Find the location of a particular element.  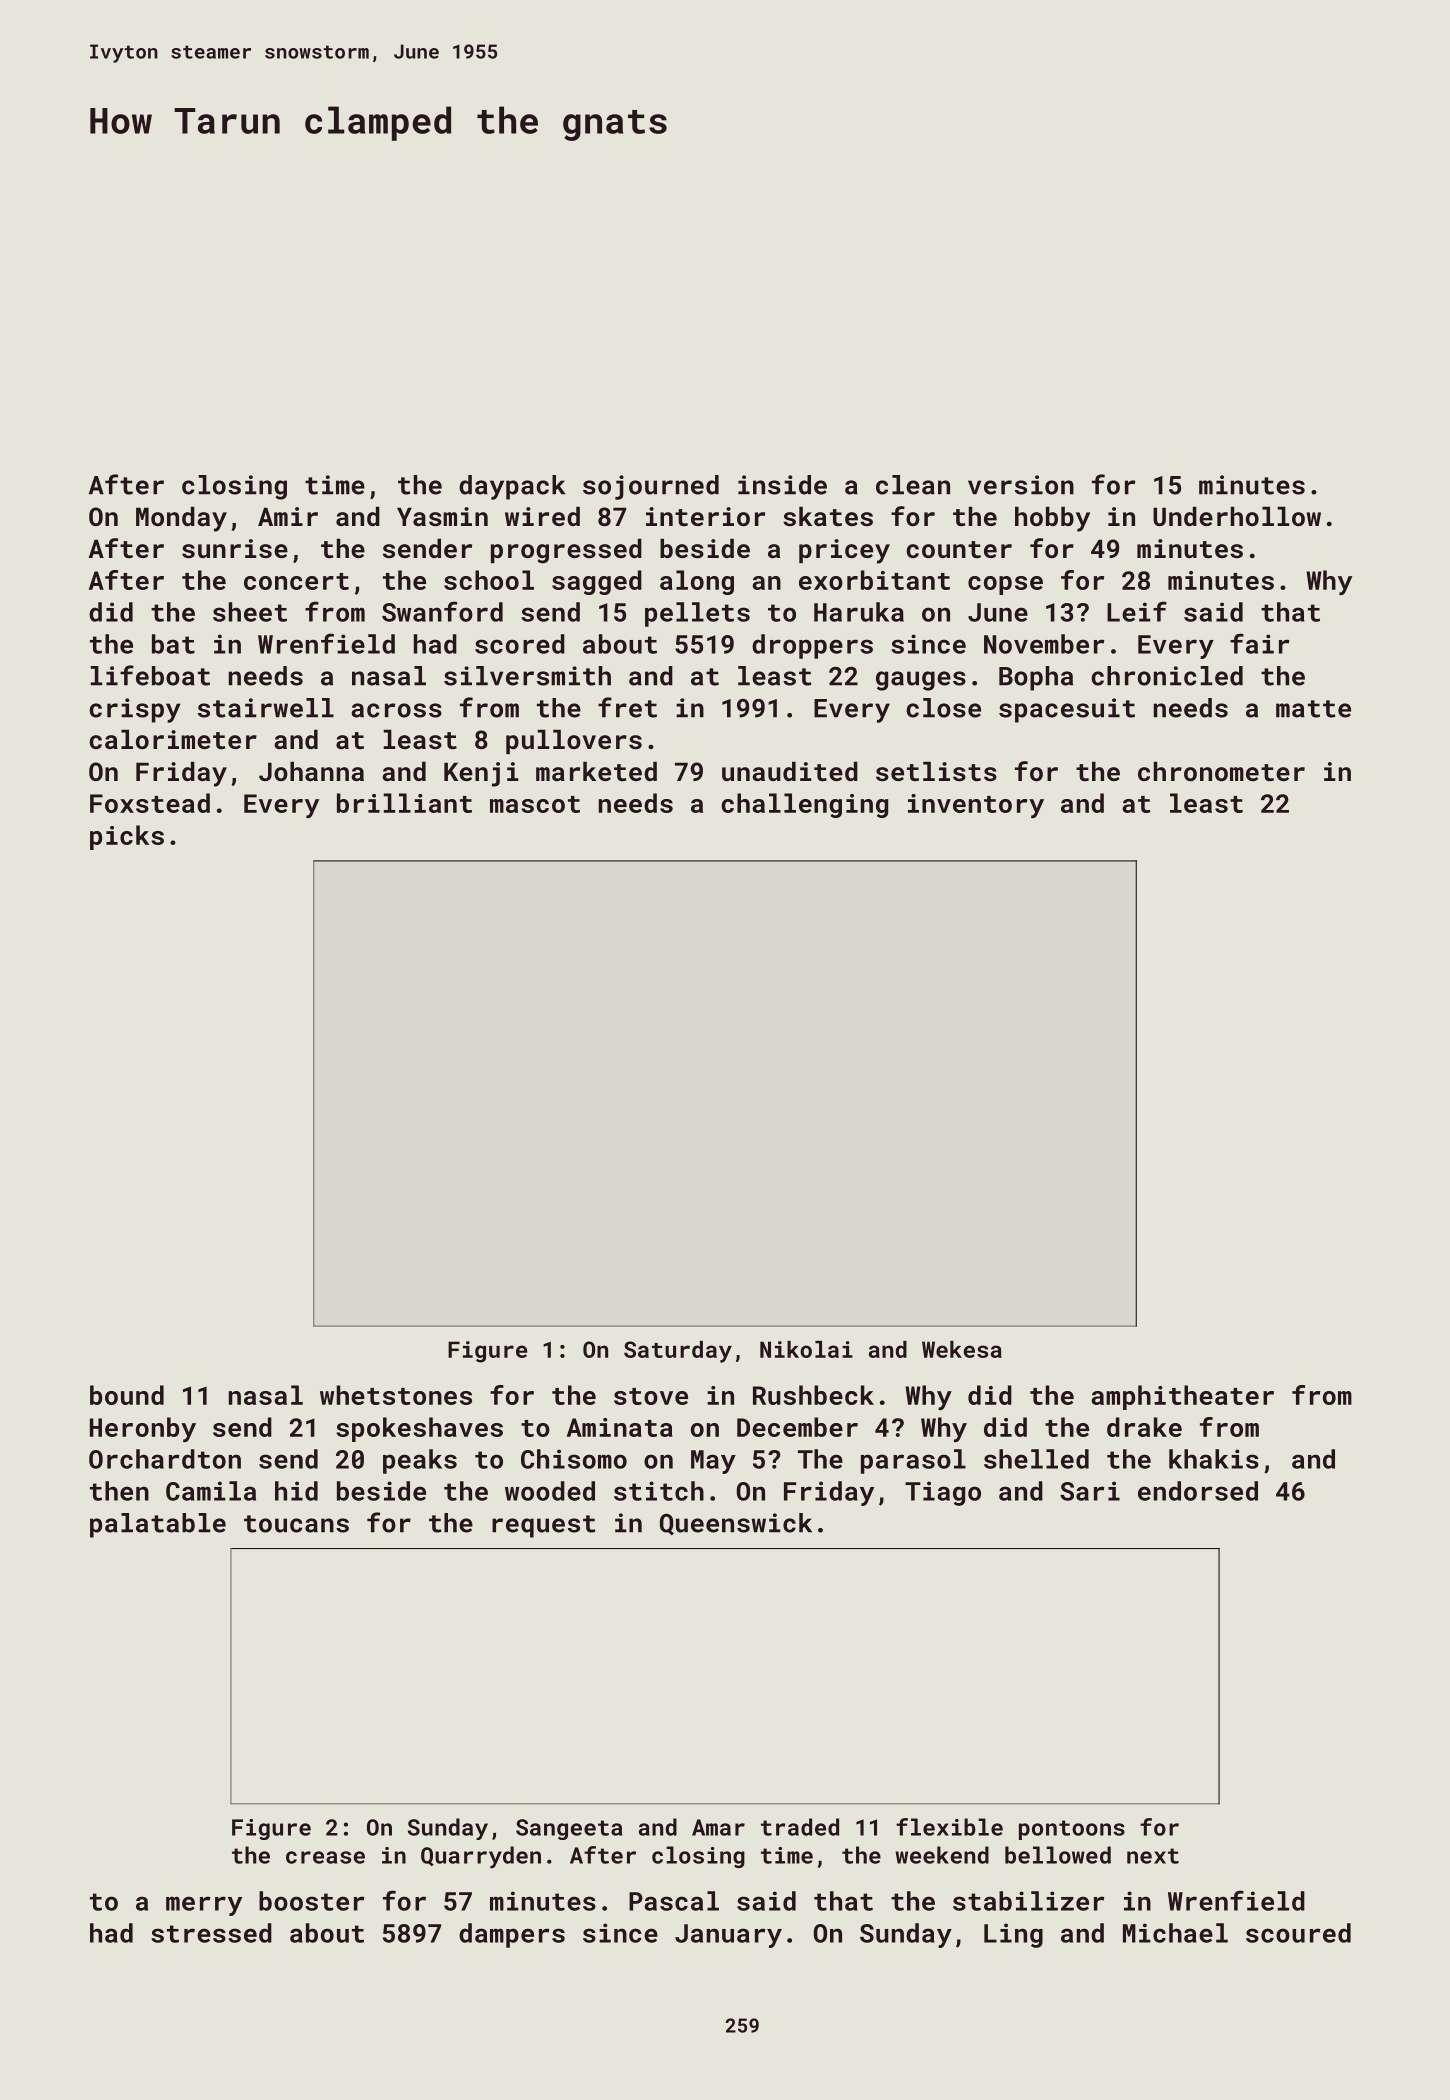

Pascal is located at coordinates (674, 1901).
